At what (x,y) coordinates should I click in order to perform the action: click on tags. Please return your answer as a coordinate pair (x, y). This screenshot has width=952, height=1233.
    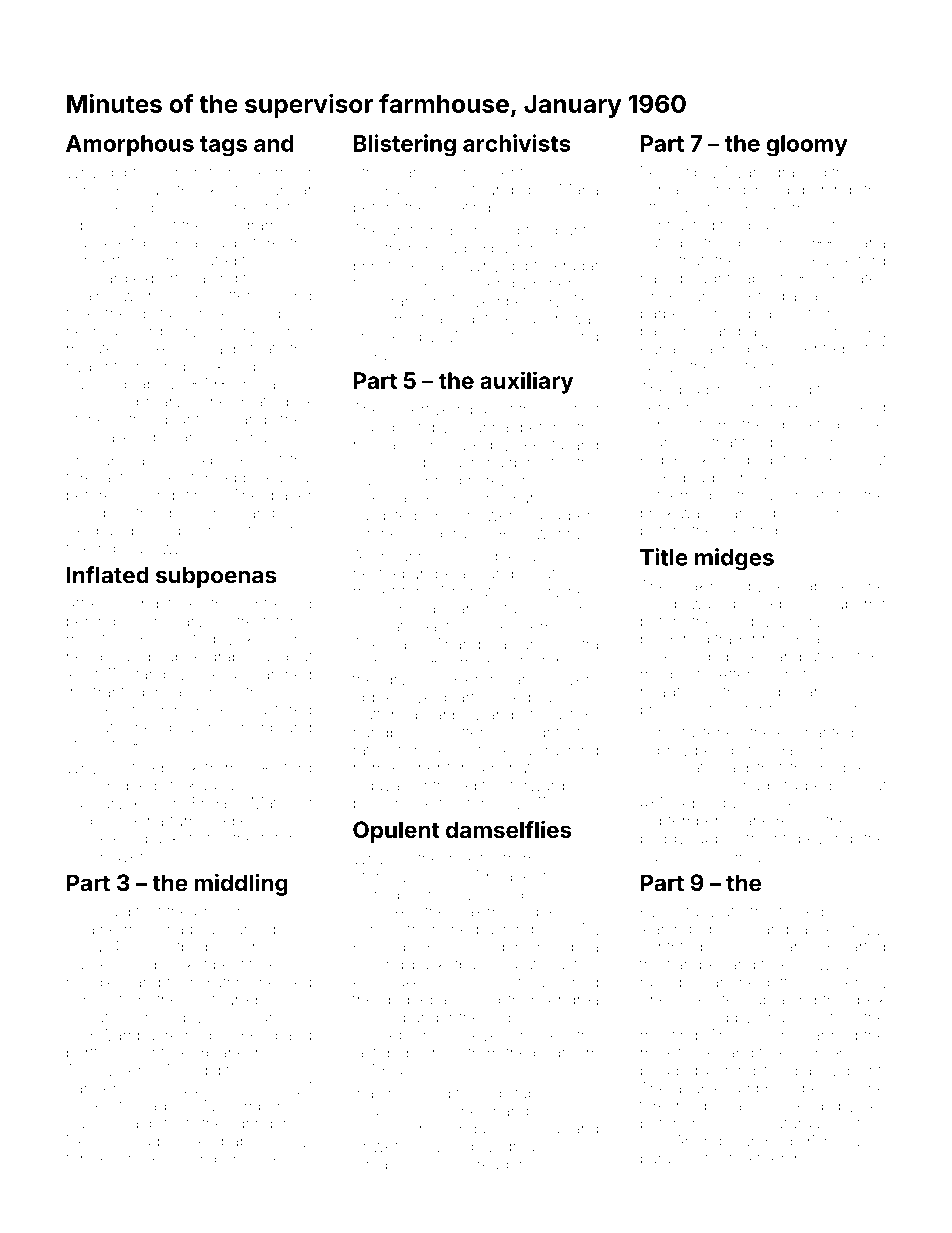
    Looking at the image, I should click on (223, 146).
